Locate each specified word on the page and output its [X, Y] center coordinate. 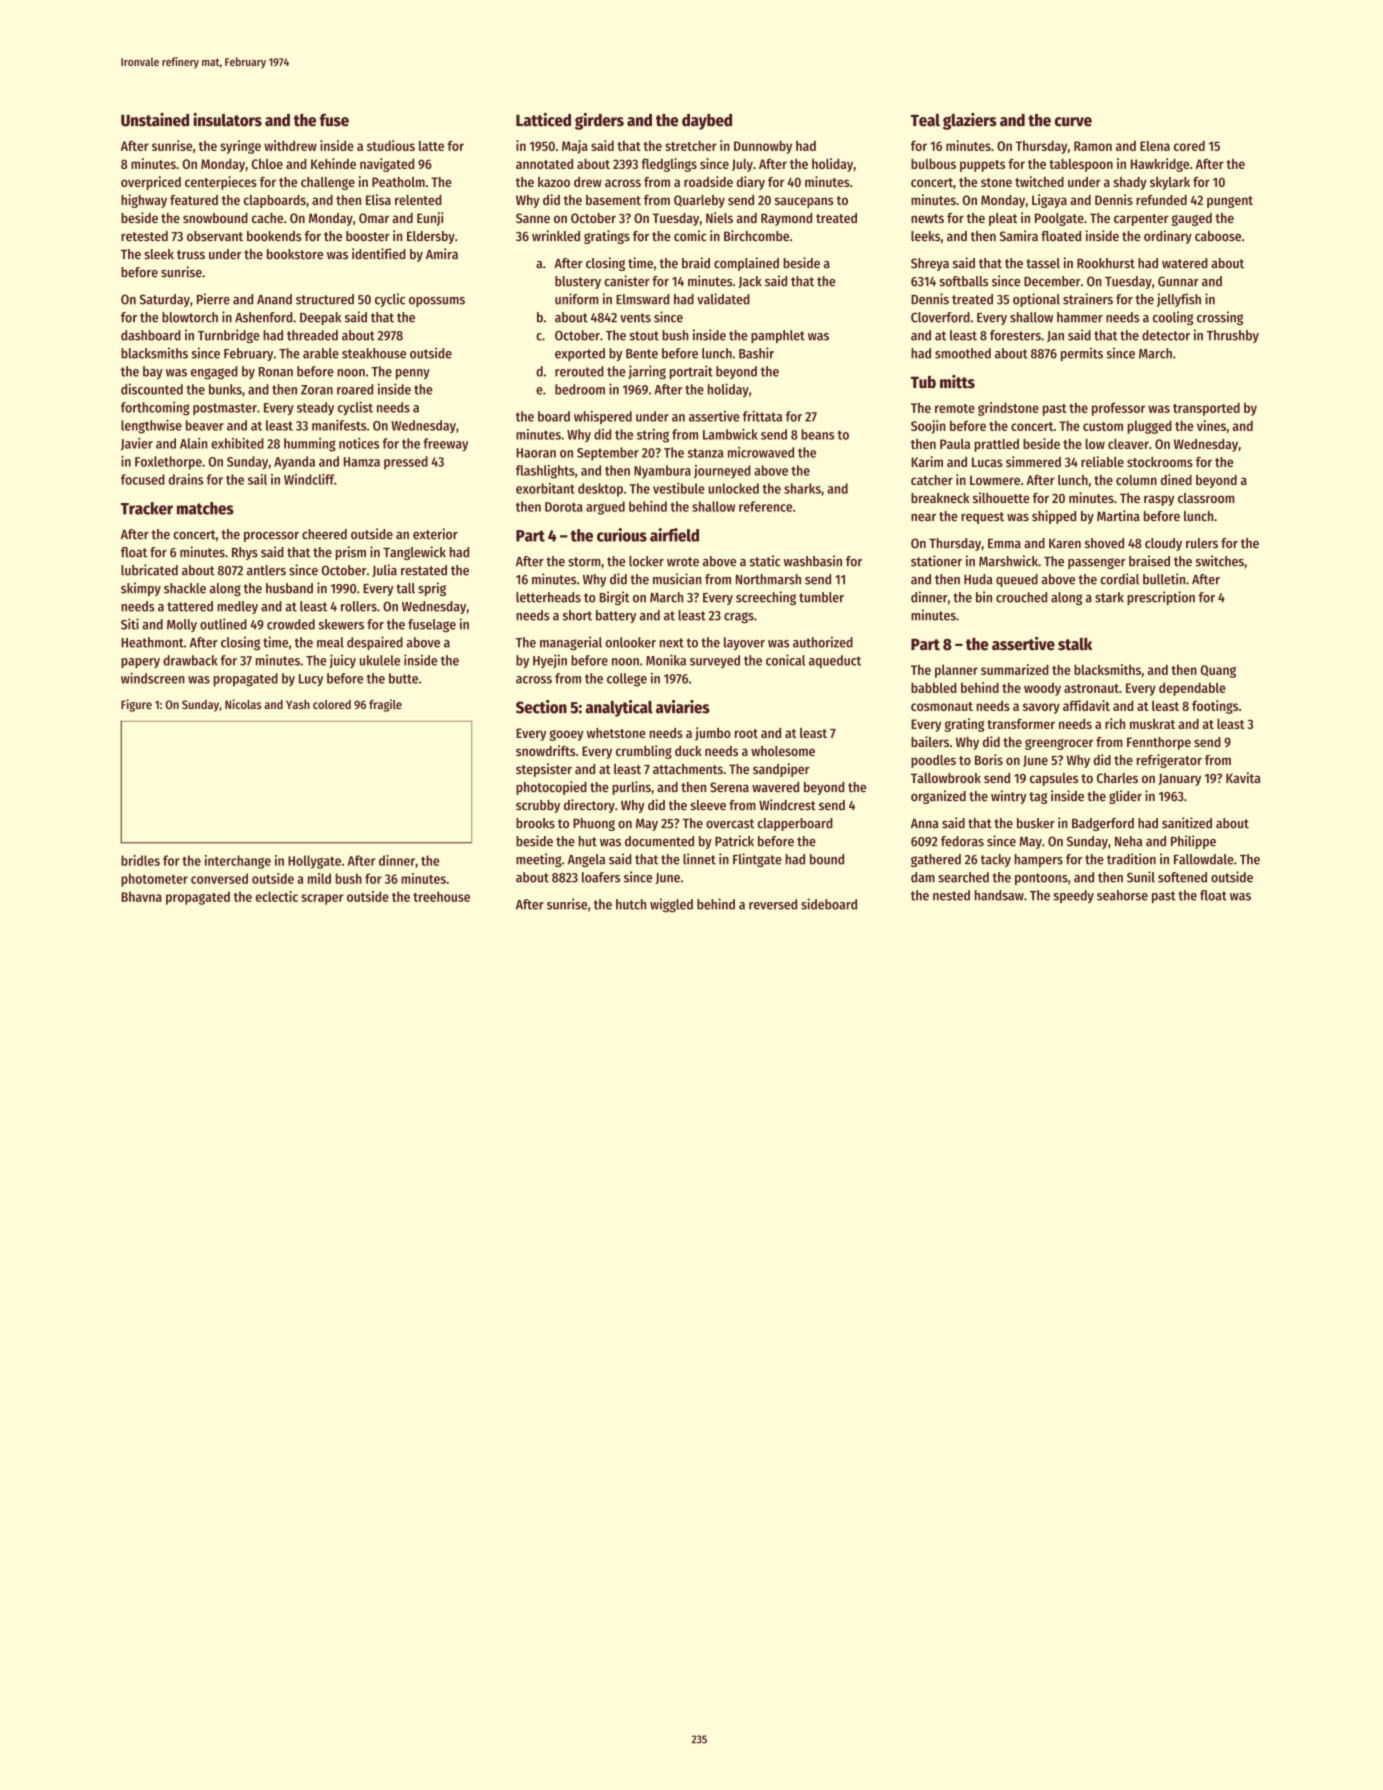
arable [321, 353]
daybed [707, 122]
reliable [1102, 461]
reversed [773, 904]
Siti [130, 624]
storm [584, 562]
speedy [1073, 896]
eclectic [276, 896]
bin [984, 597]
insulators [227, 120]
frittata [762, 416]
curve [1073, 122]
